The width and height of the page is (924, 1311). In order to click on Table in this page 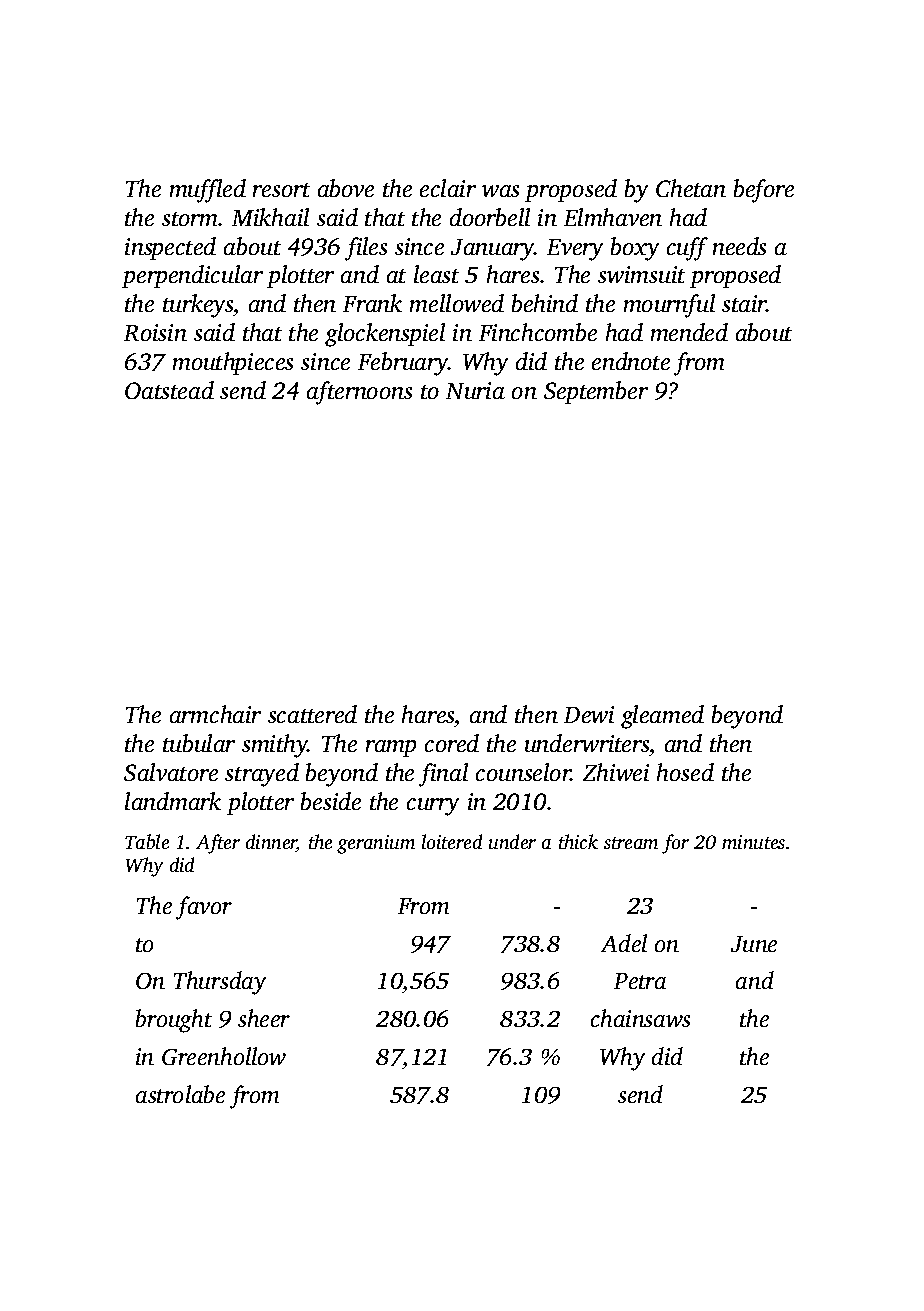, I will do `click(147, 841)`.
